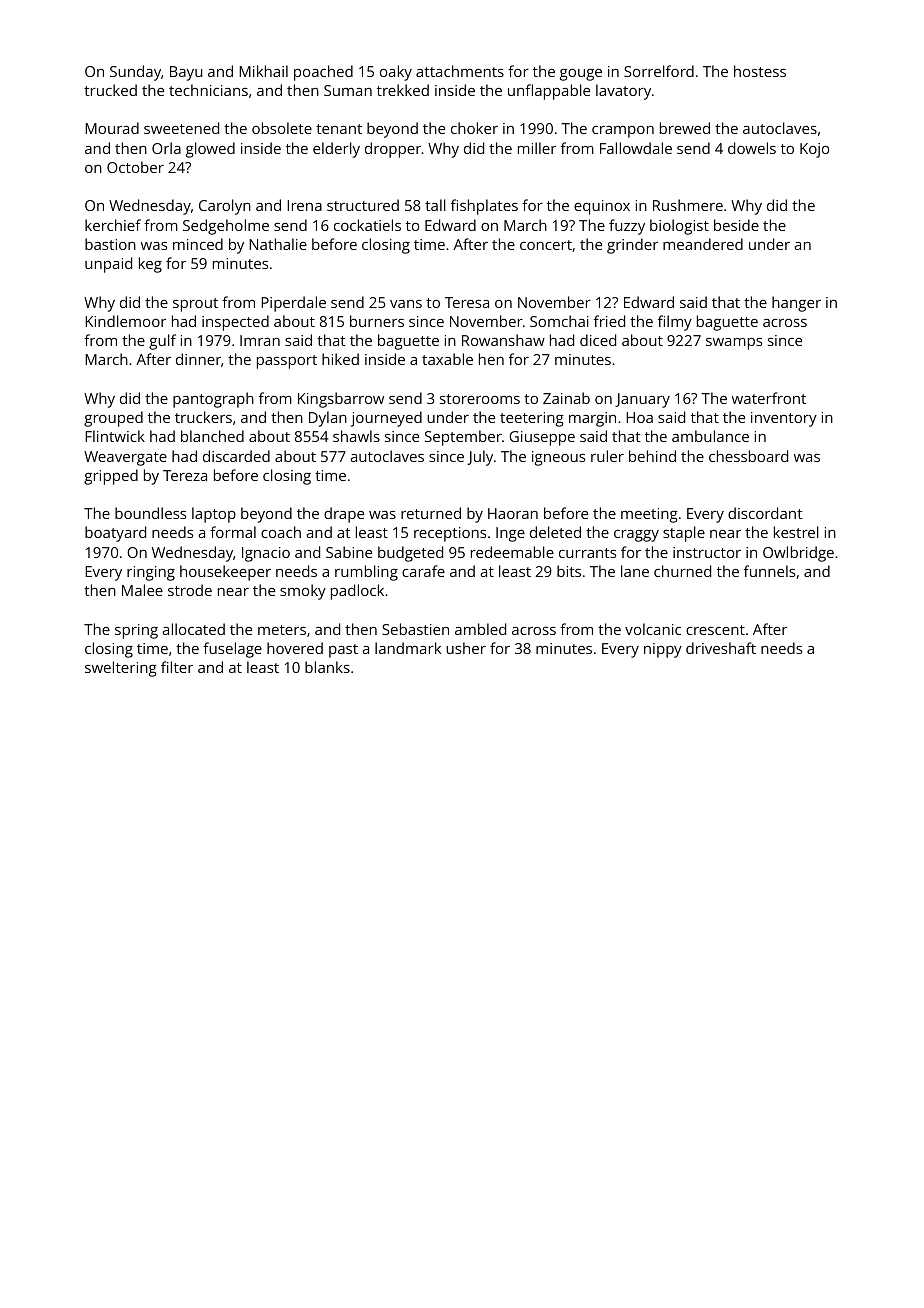  I want to click on technicians, so click(208, 90).
